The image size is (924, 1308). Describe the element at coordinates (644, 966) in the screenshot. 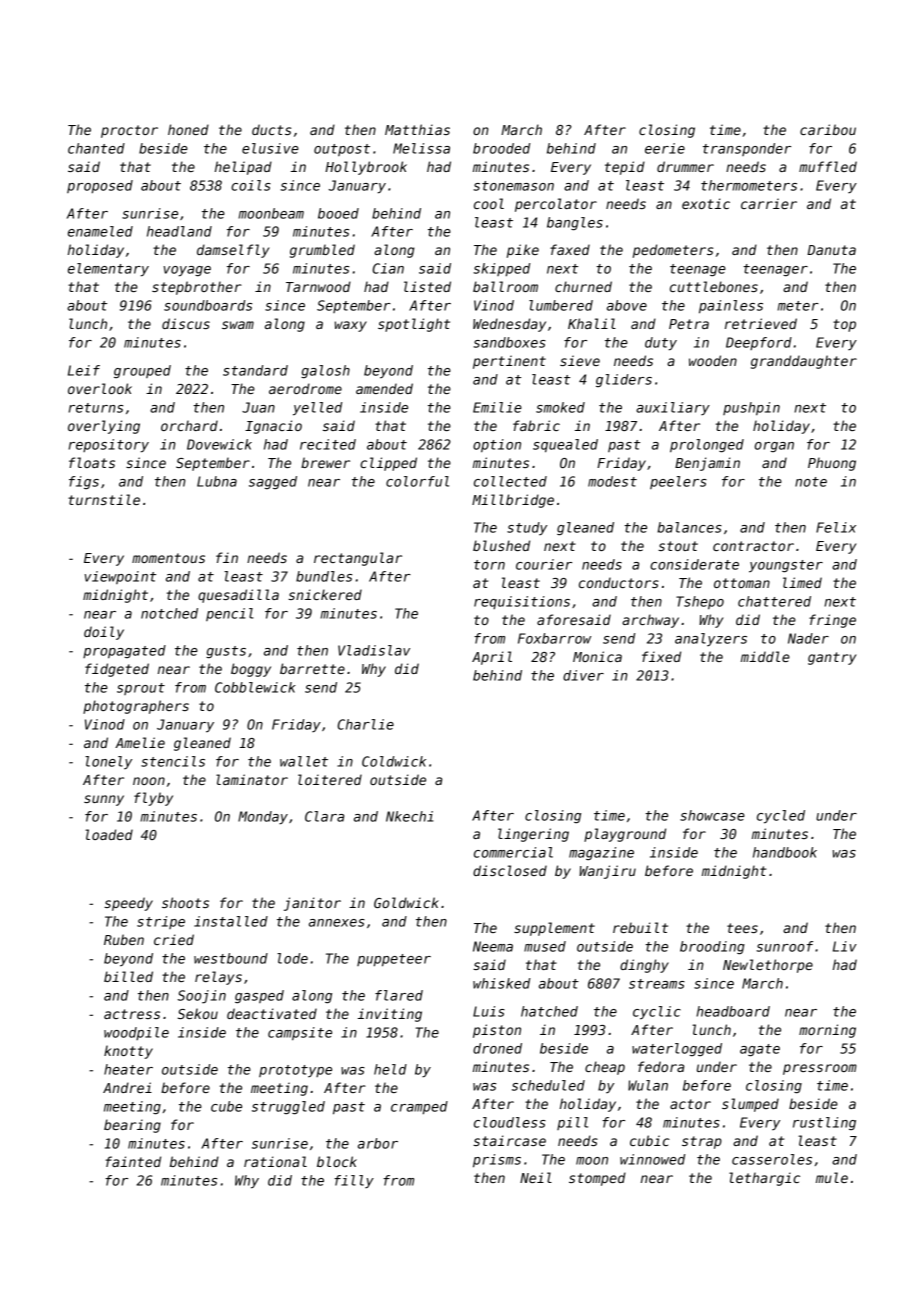

I see `dinghy` at that location.
